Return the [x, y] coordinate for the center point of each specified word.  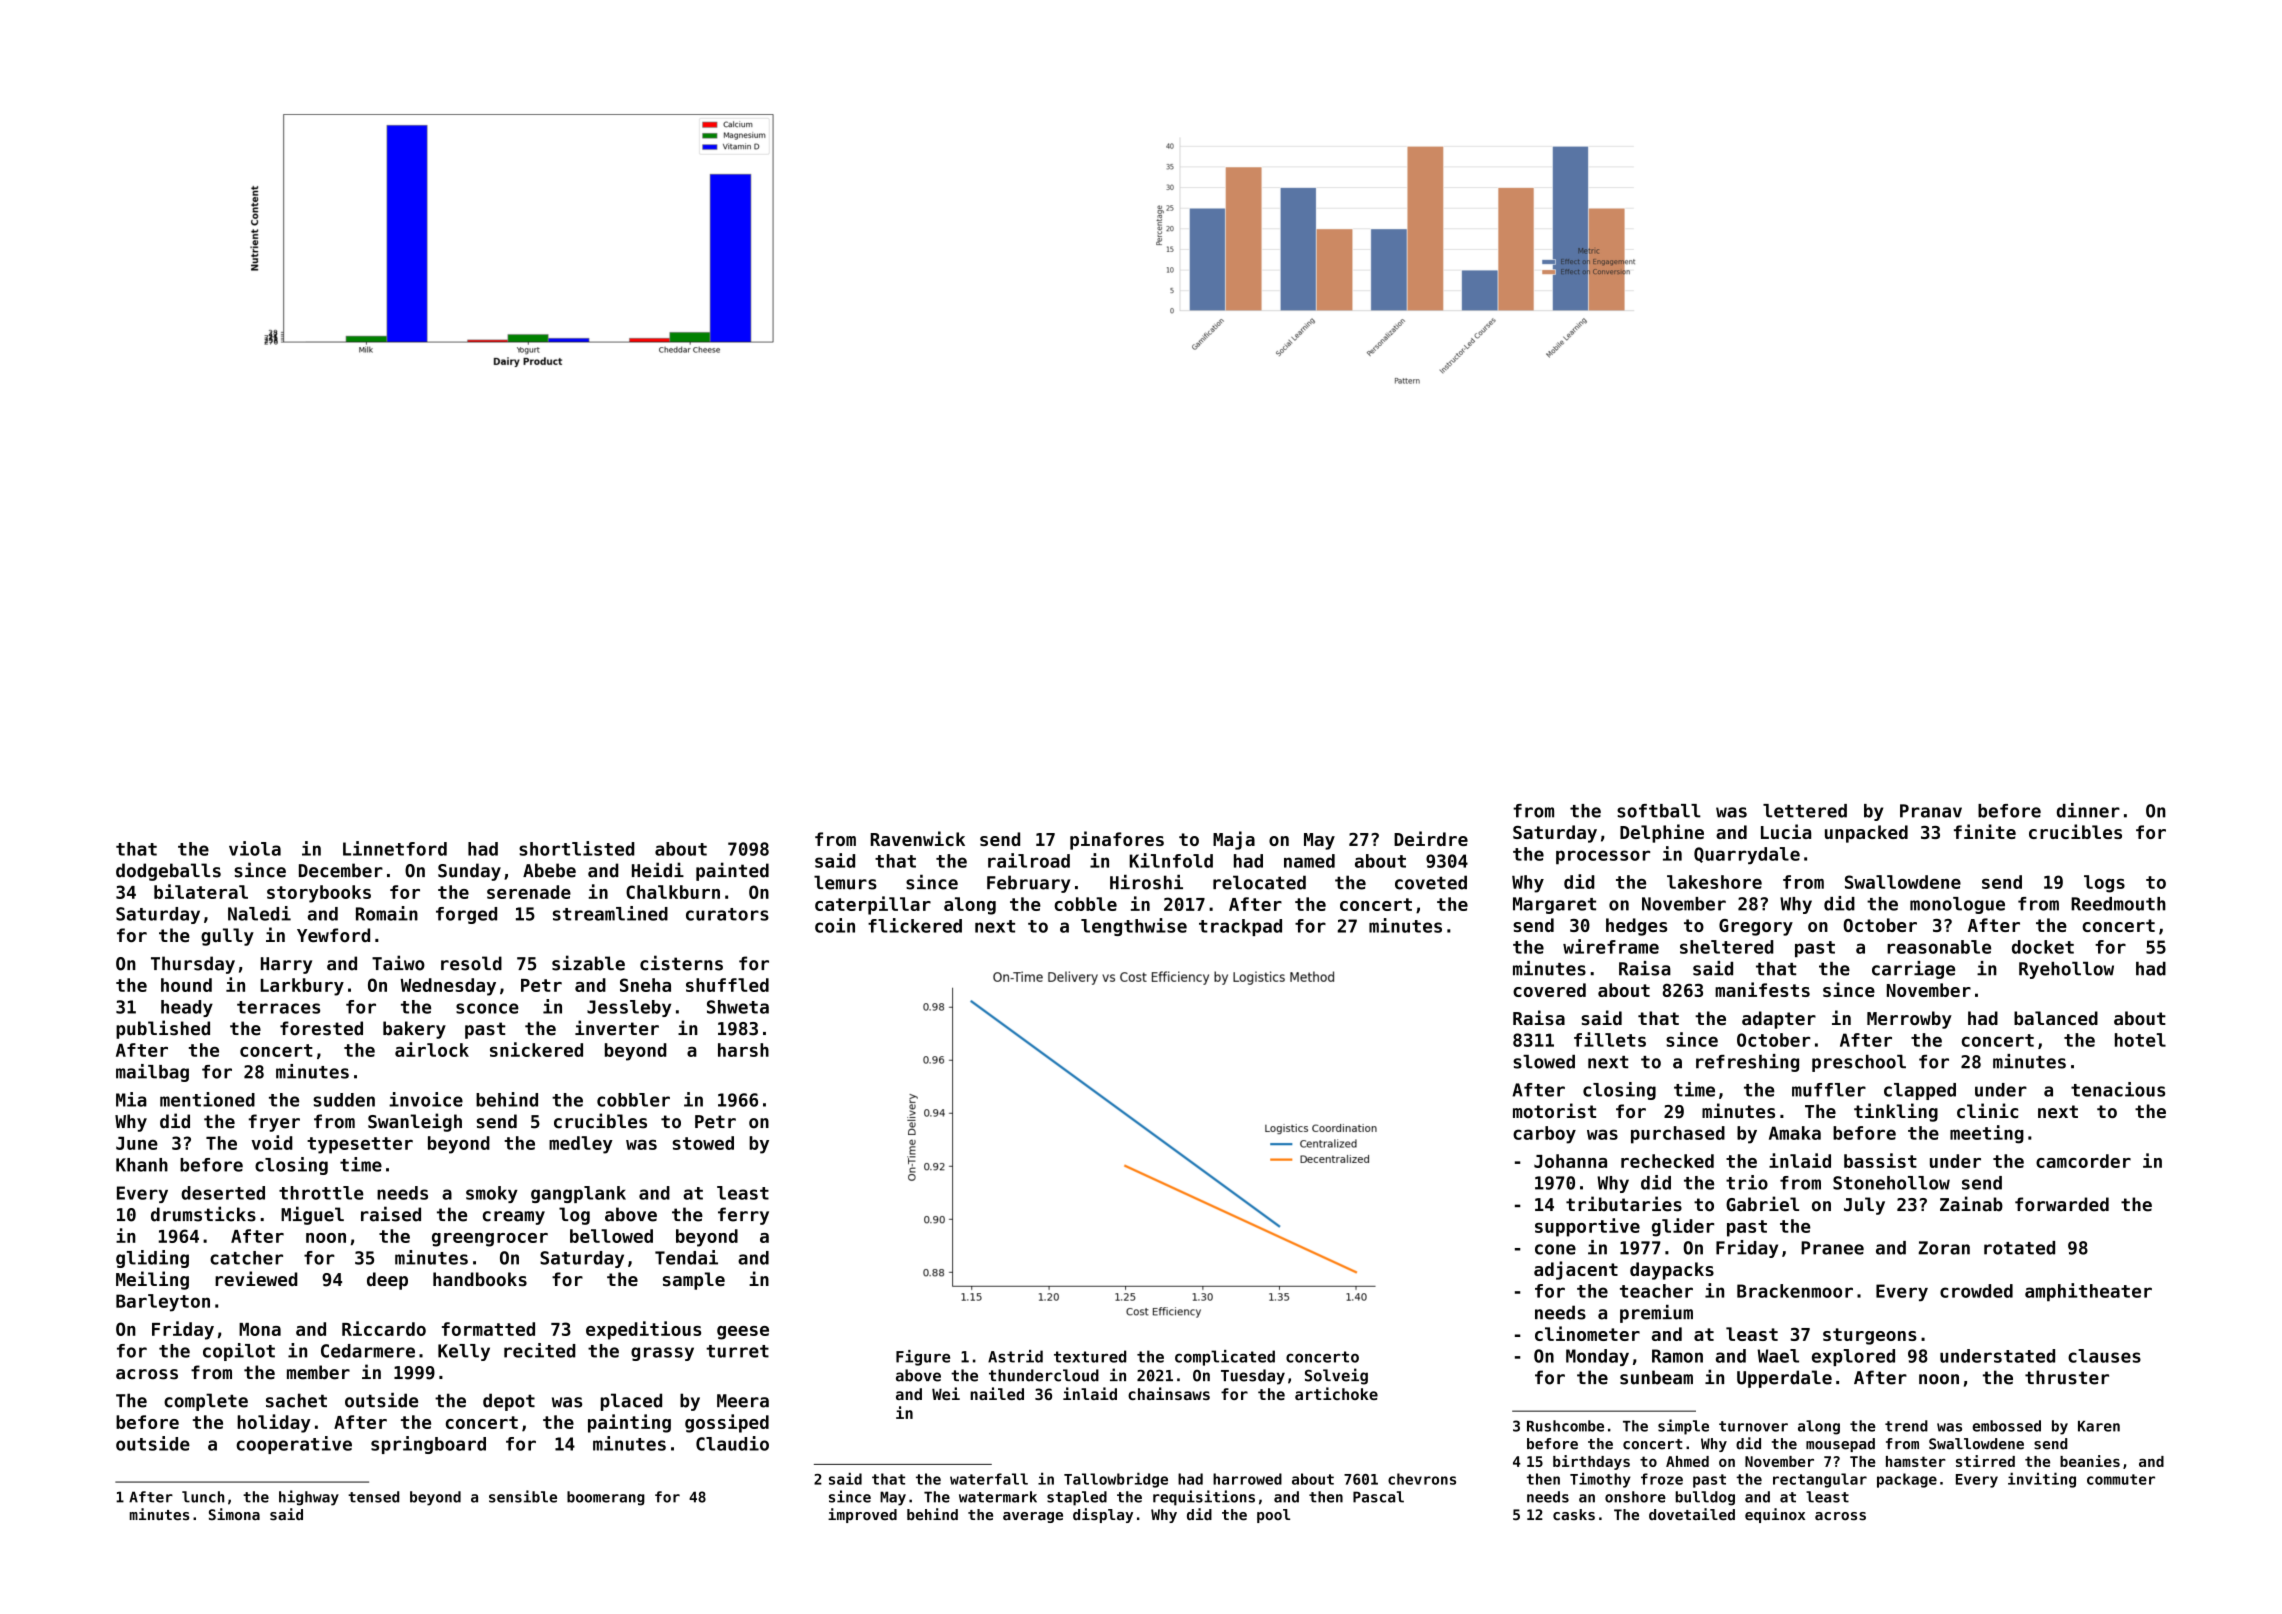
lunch [203, 1497]
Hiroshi [1146, 882]
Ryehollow [2066, 970]
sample [694, 1281]
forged [466, 915]
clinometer [1587, 1333]
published [163, 1029]
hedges [1636, 927]
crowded [1976, 1291]
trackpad [1240, 927]
